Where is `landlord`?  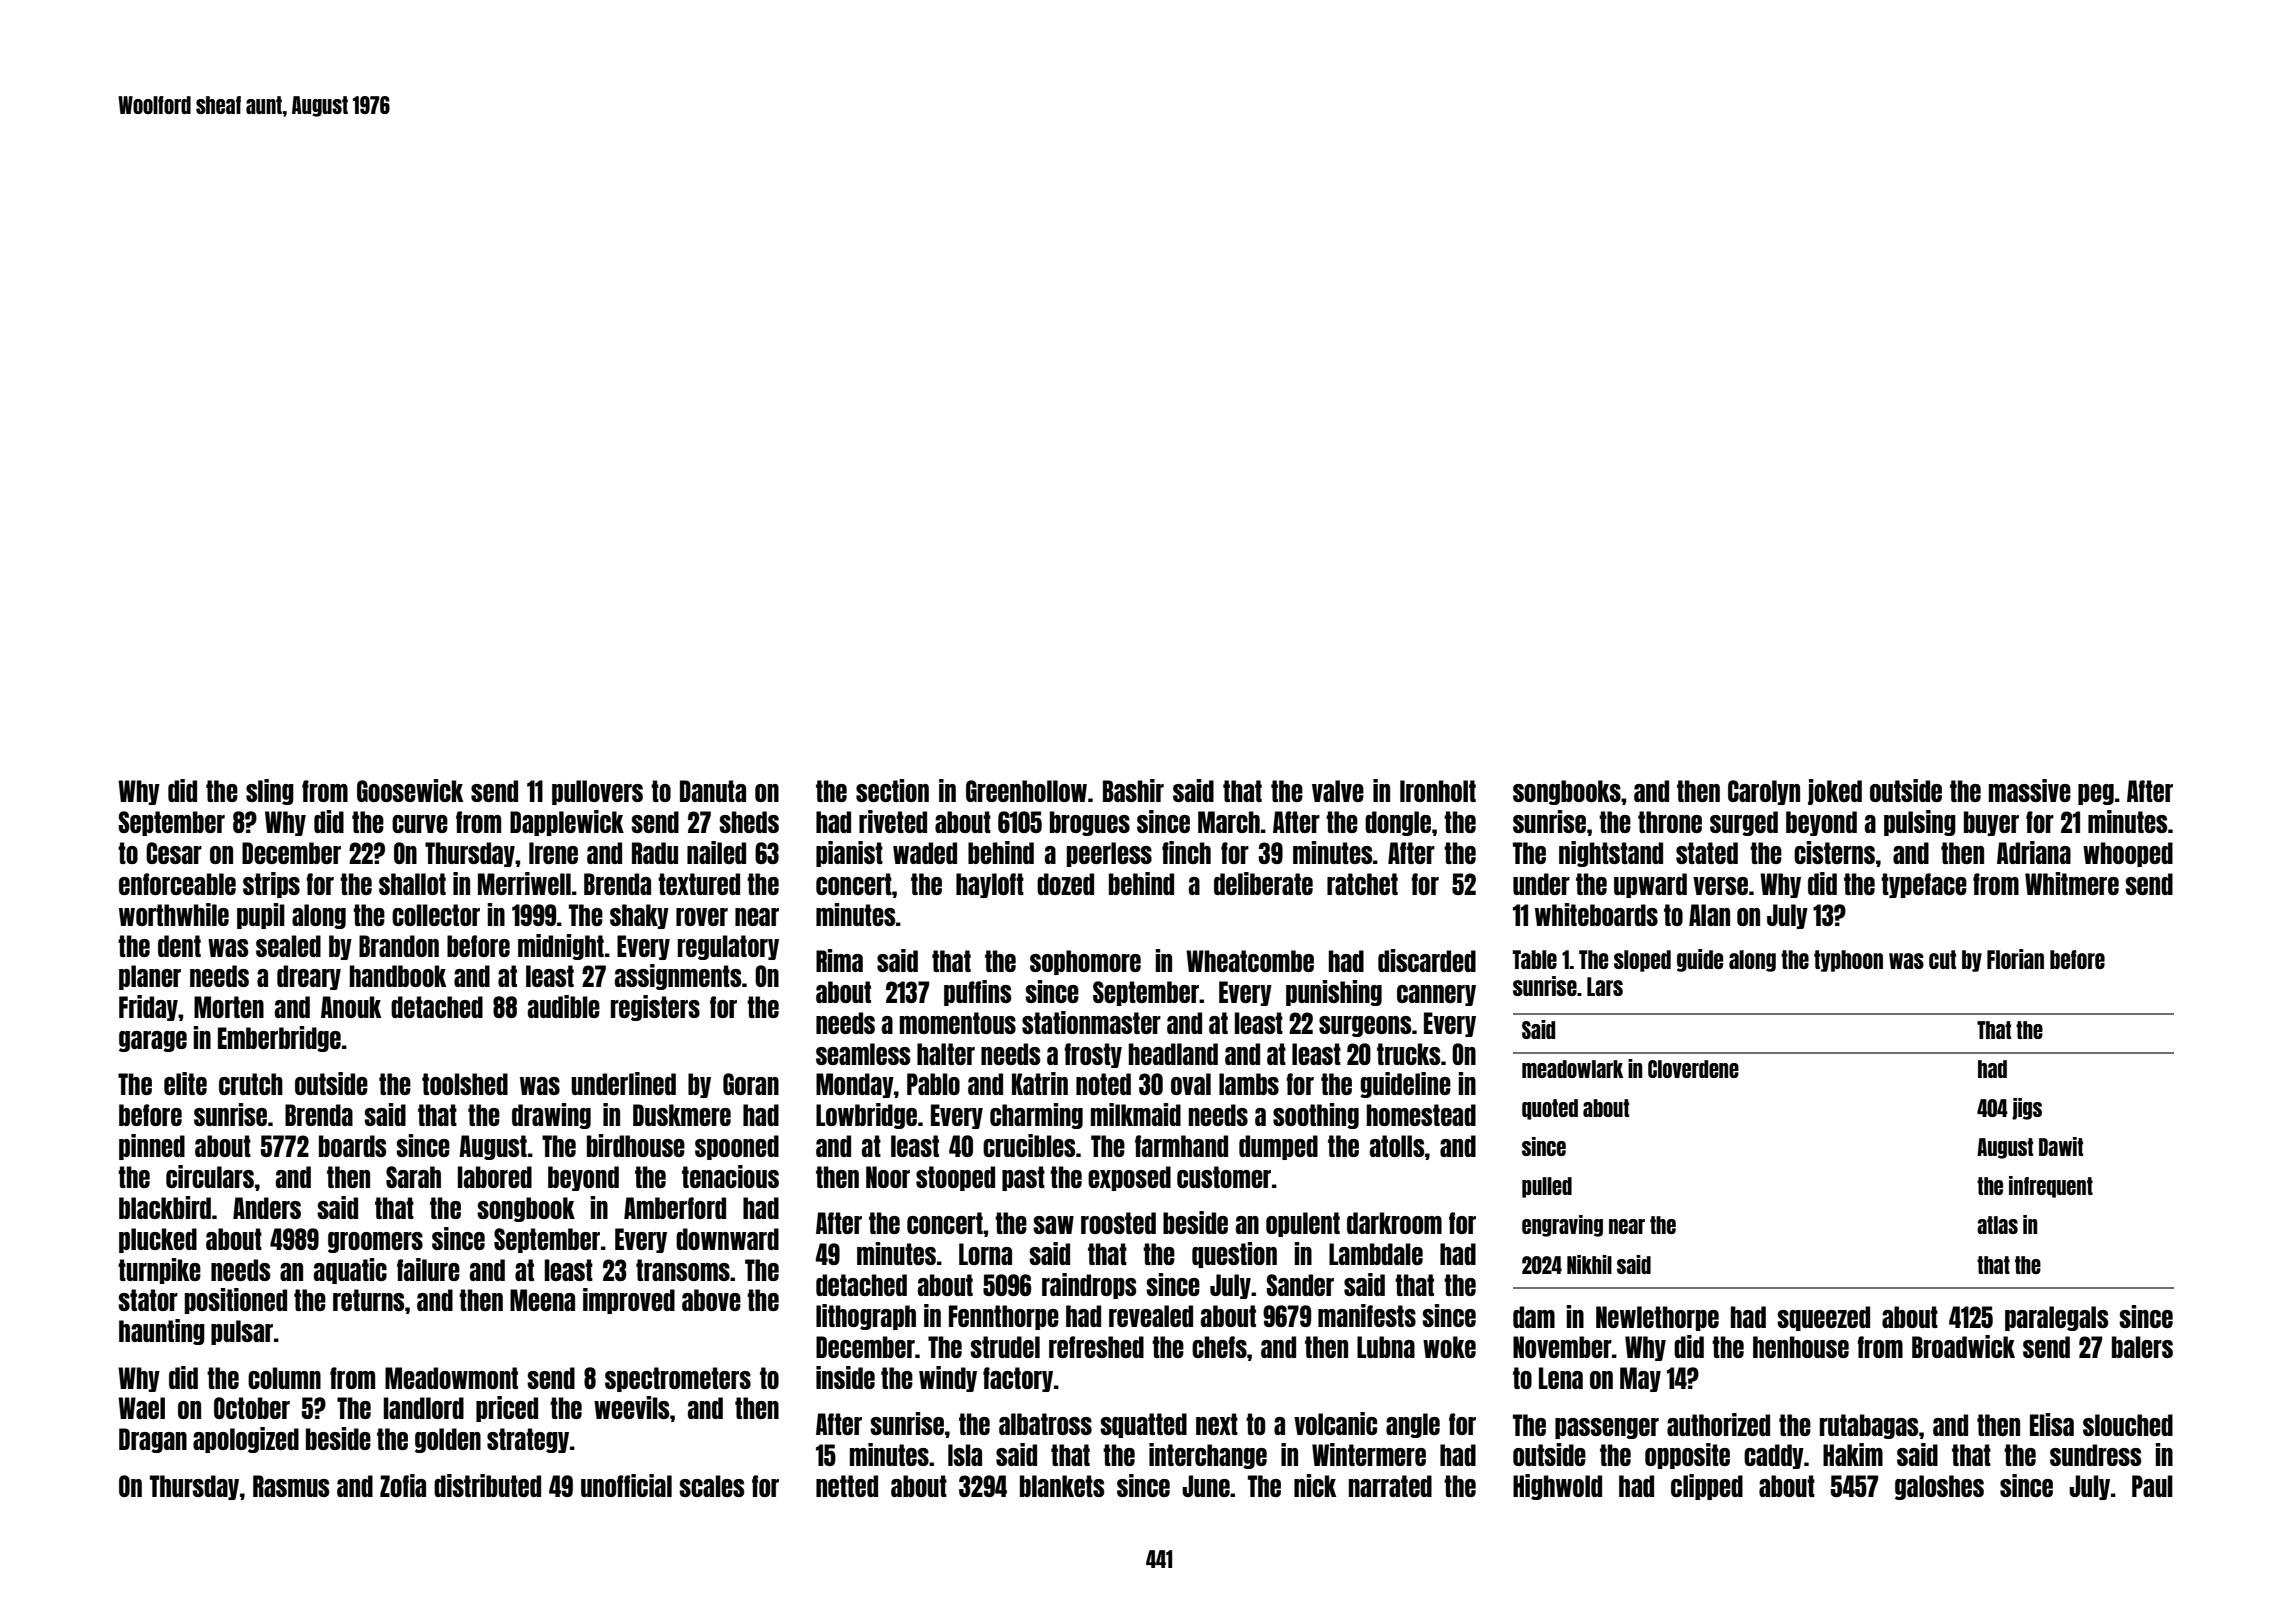
landlord is located at coordinates (424, 1408).
